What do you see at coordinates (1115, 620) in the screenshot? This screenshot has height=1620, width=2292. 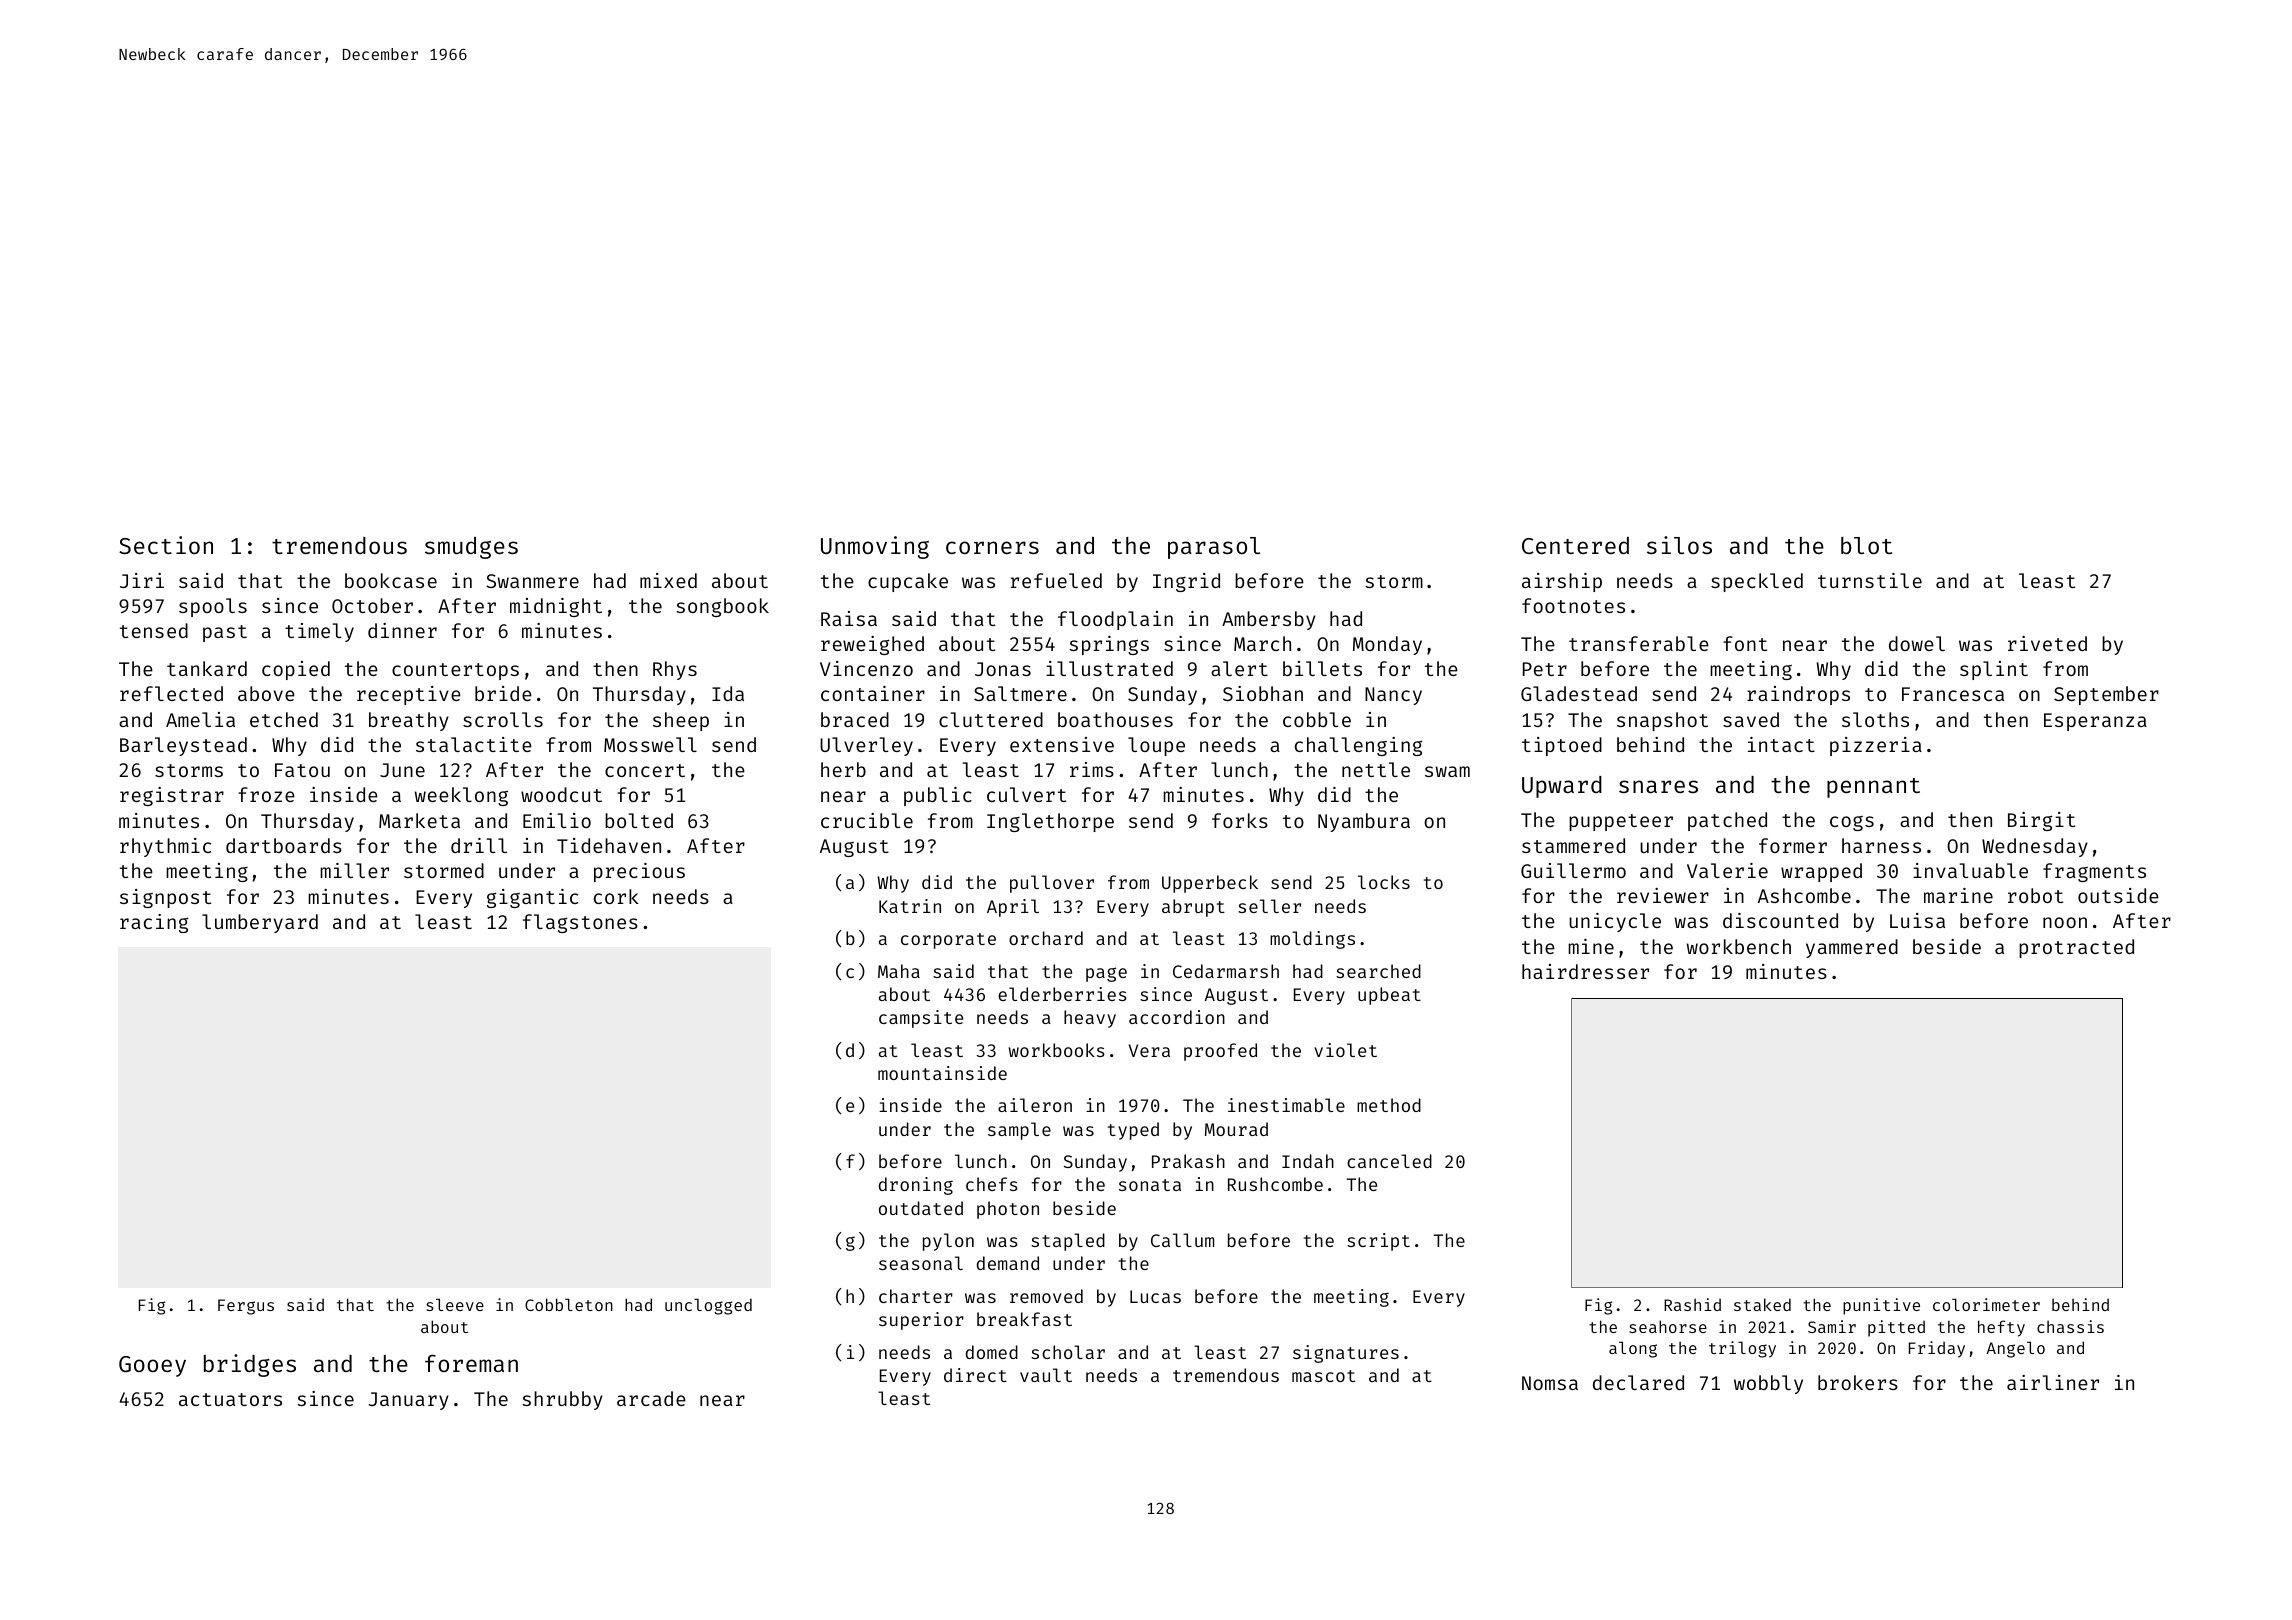 I see `floodplain` at bounding box center [1115, 620].
